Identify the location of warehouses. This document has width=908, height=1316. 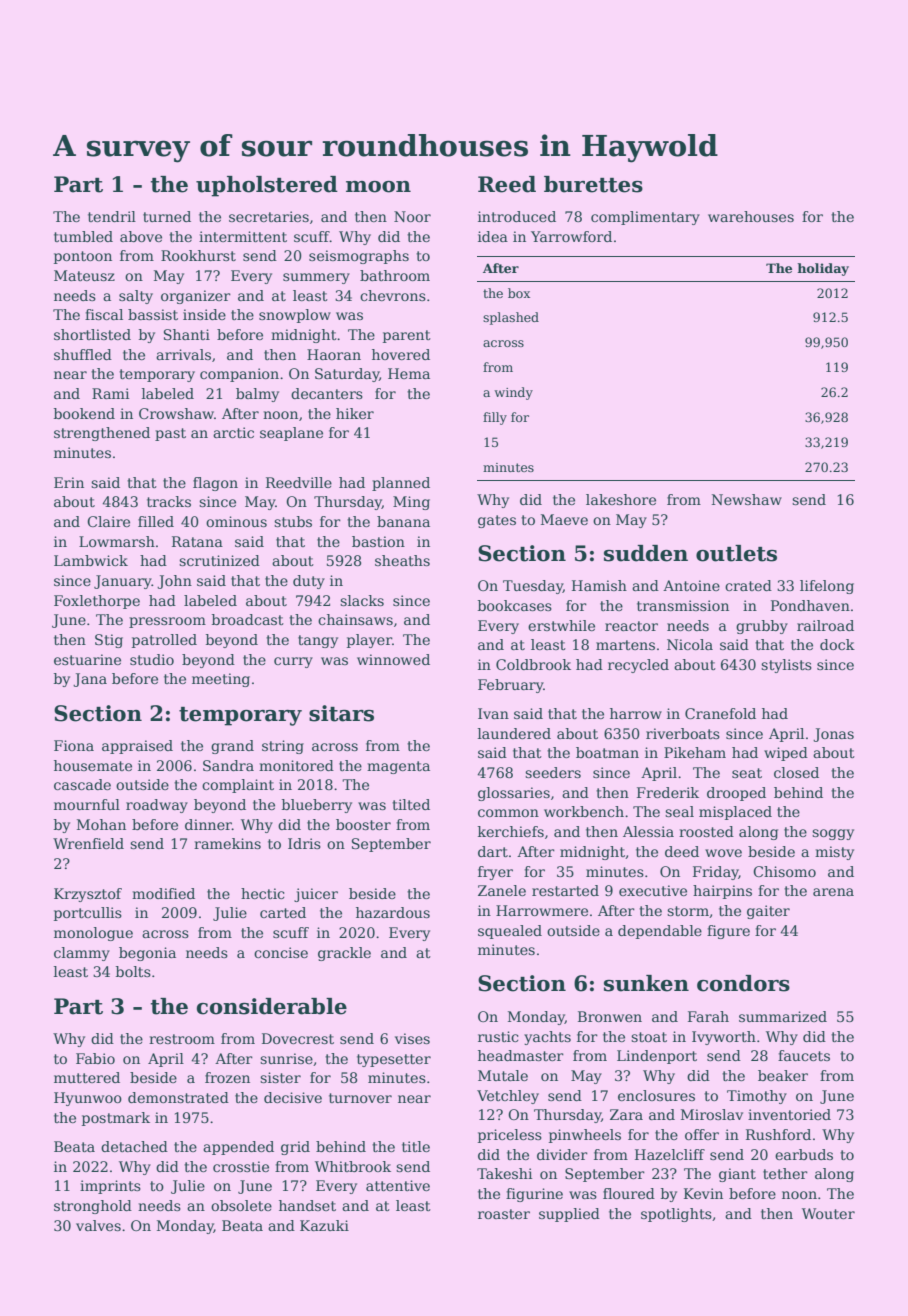
(751, 216).
